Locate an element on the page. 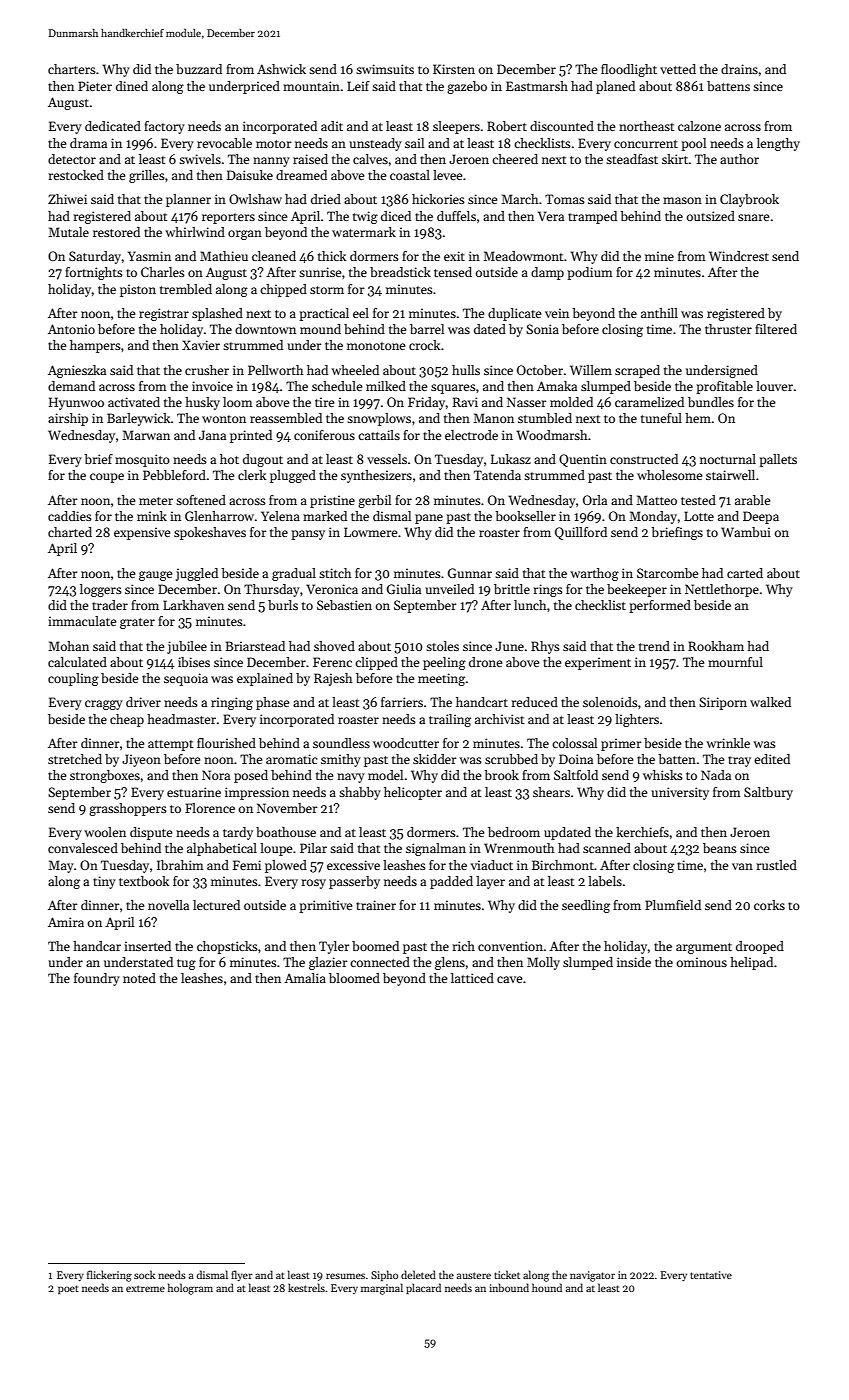  duffels is located at coordinates (456, 216).
